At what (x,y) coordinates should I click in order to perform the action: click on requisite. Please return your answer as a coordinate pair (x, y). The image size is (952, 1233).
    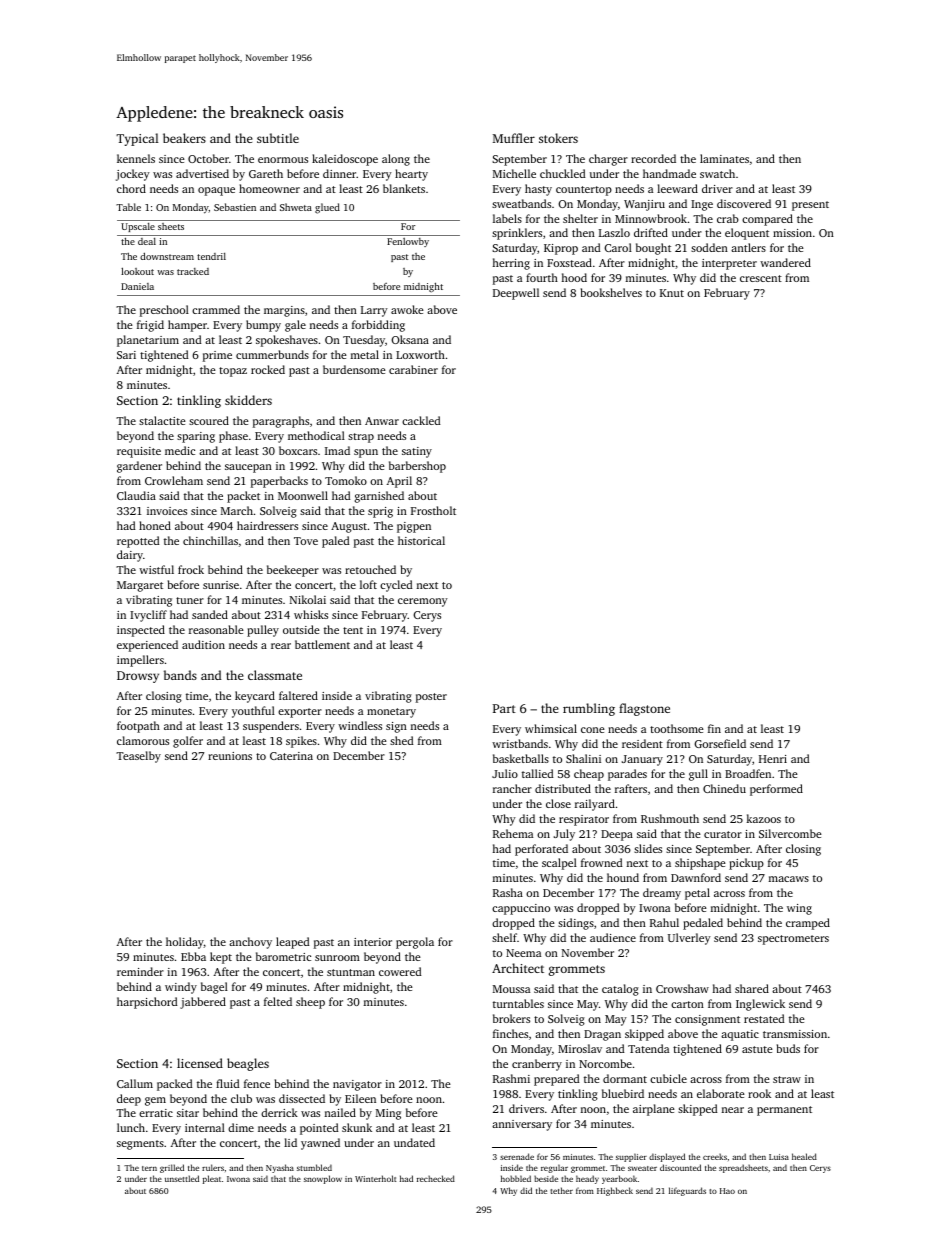
    Looking at the image, I should click on (139, 452).
